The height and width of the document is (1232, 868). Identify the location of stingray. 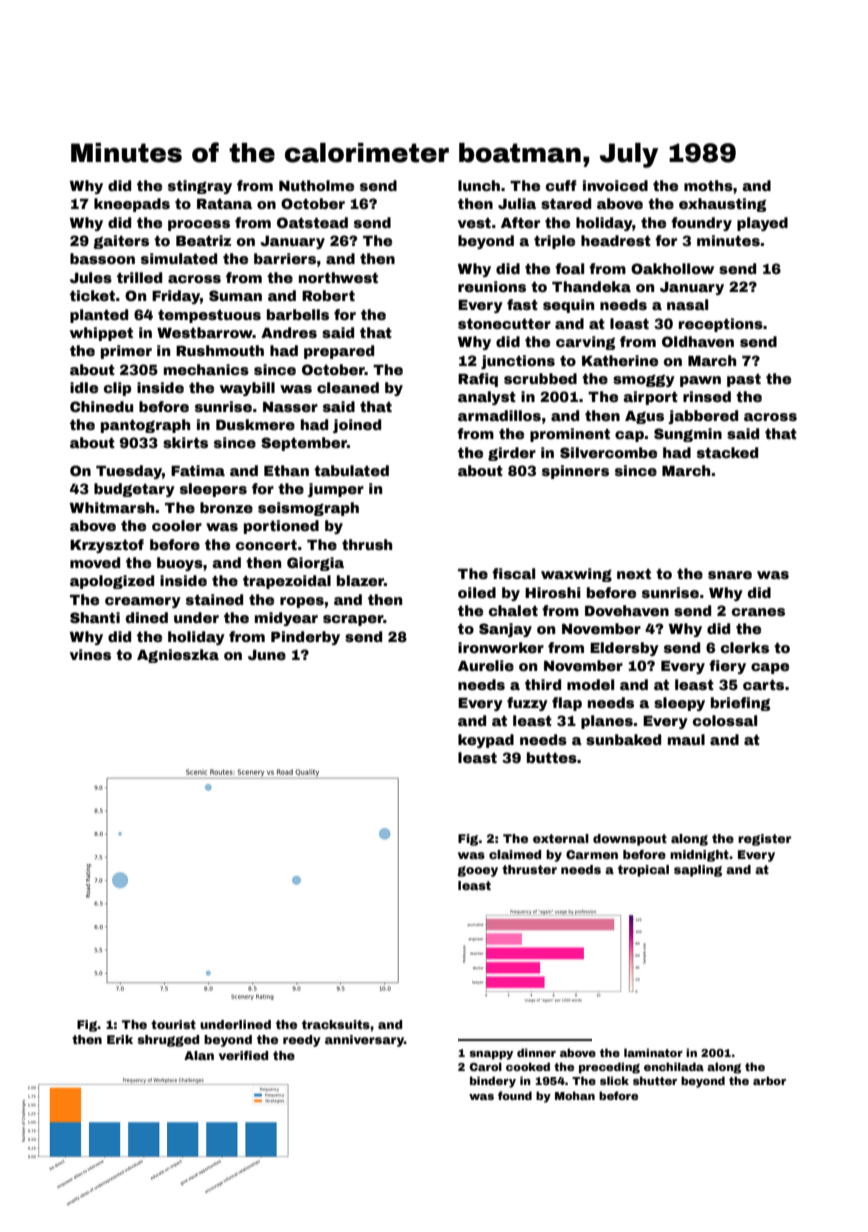
(200, 187).
